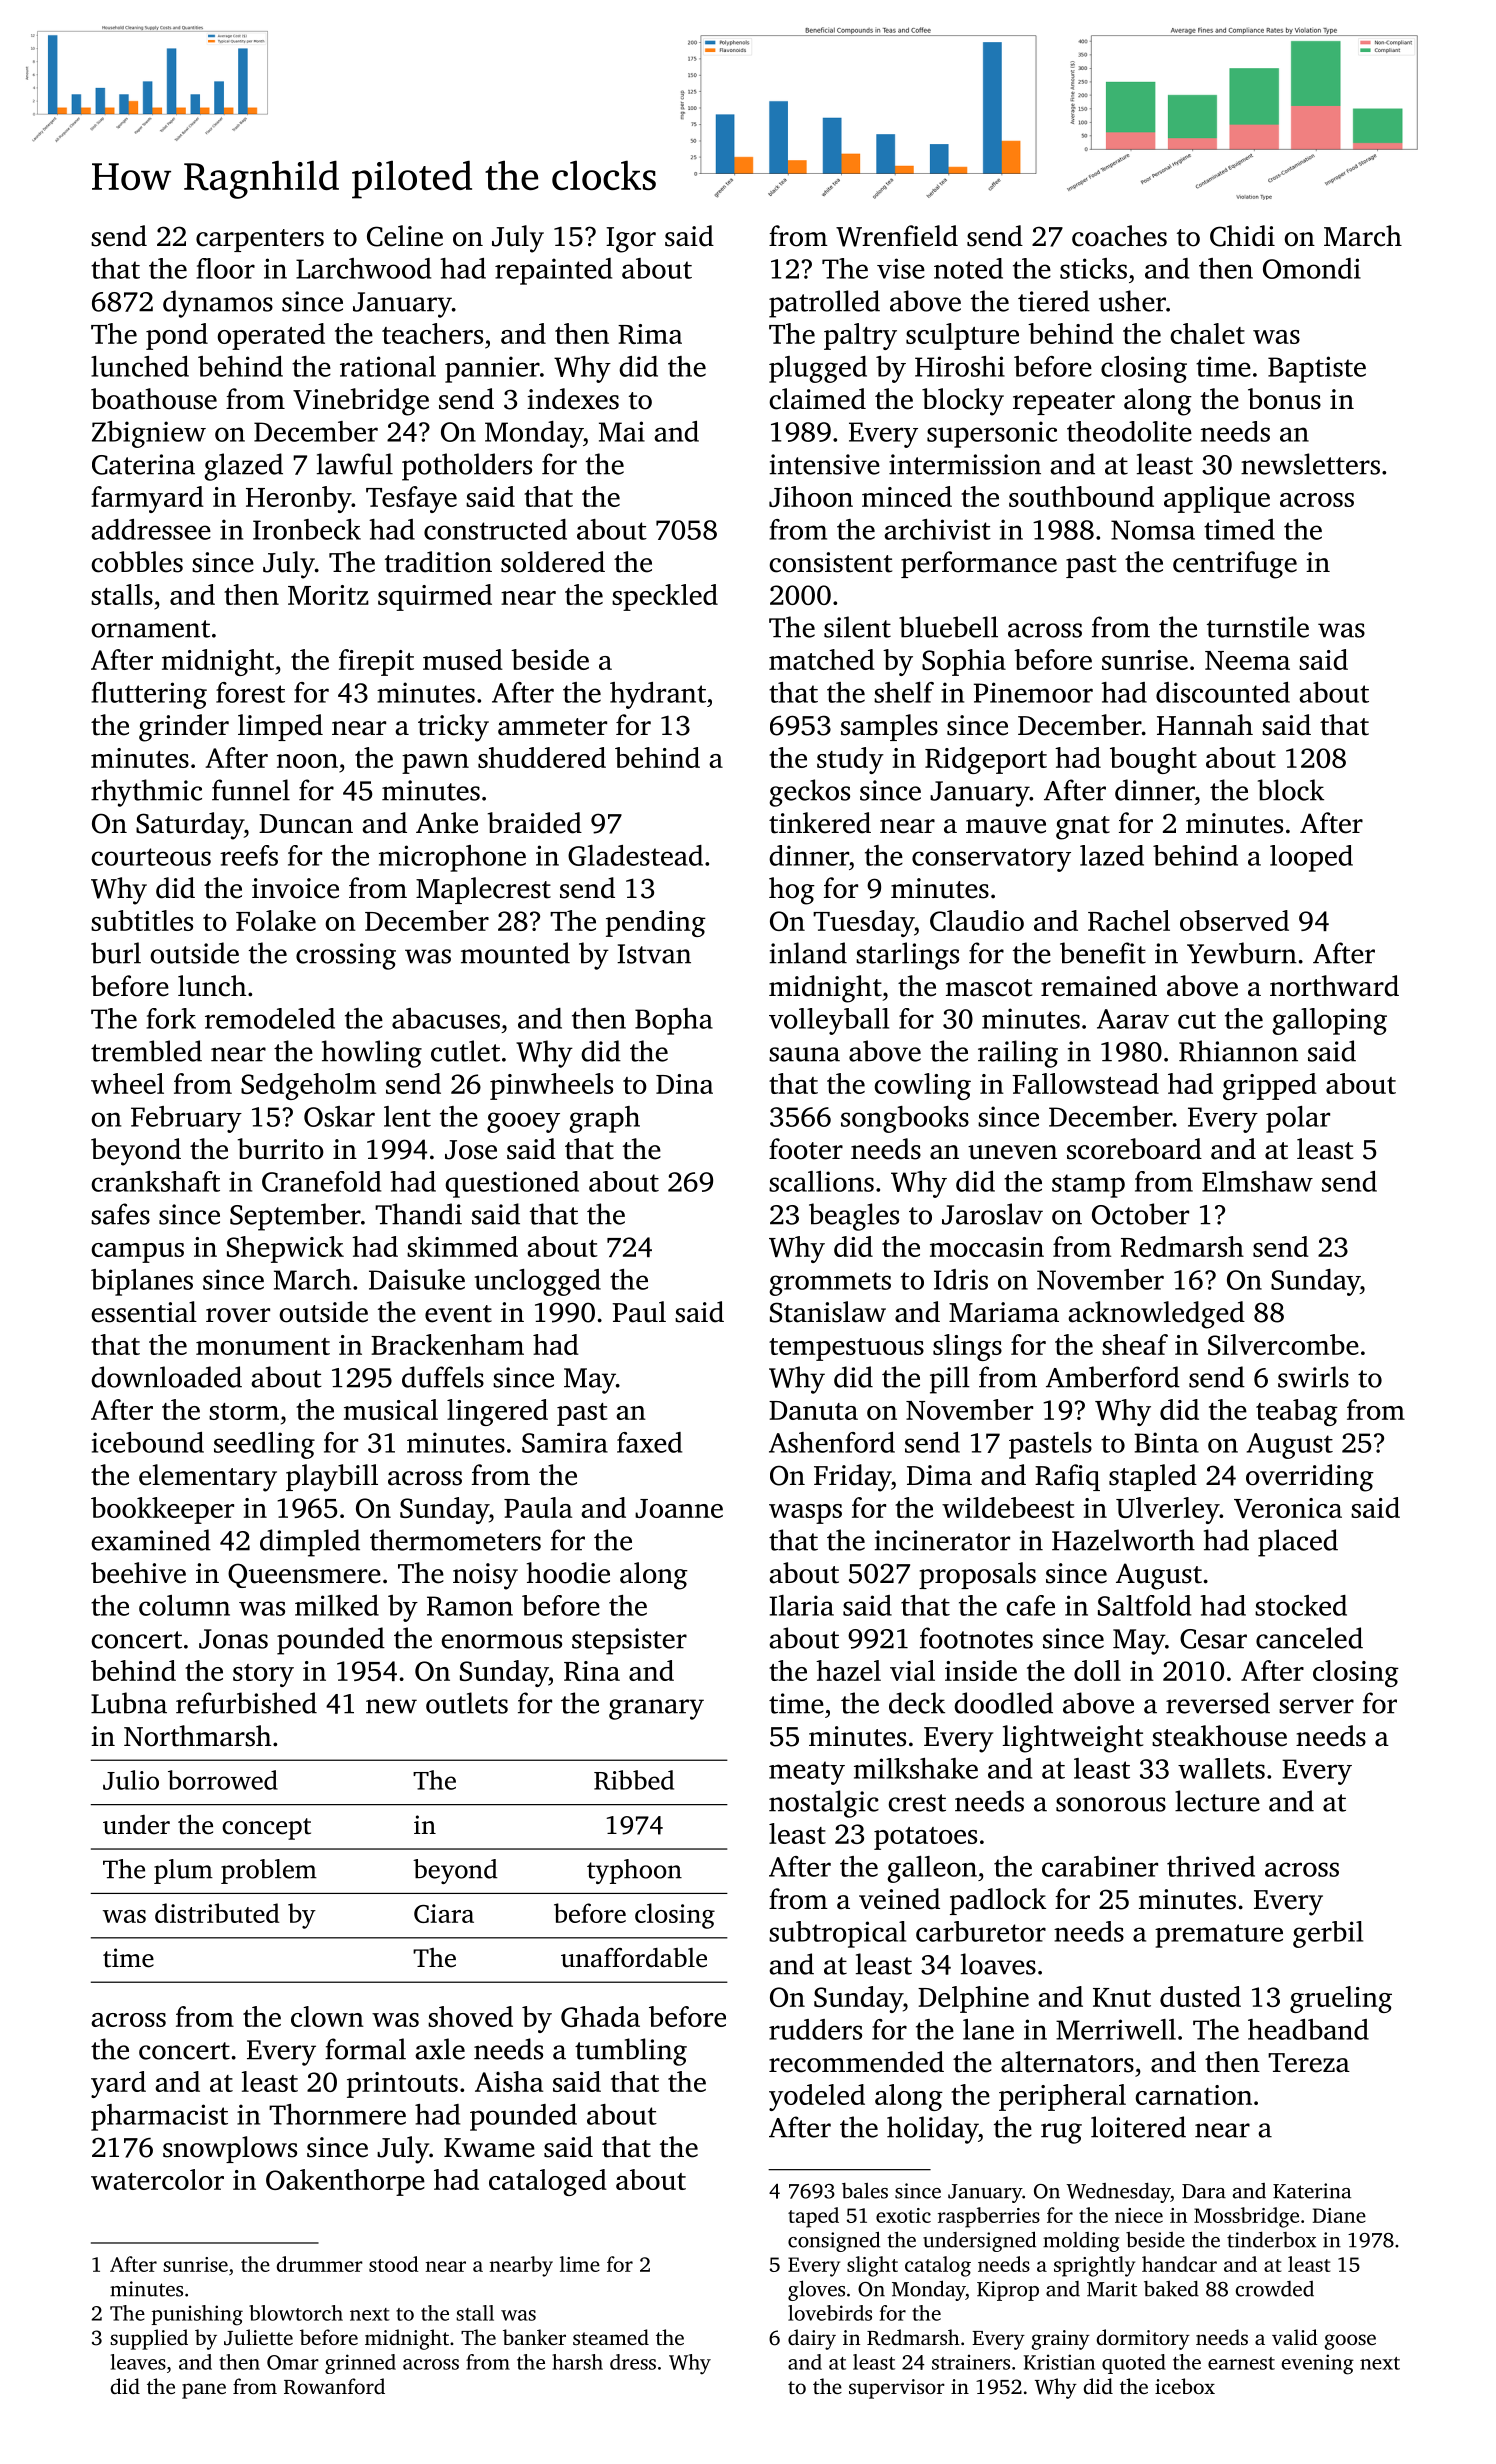 The height and width of the screenshot is (2464, 1496). I want to click on cobbles, so click(137, 562).
